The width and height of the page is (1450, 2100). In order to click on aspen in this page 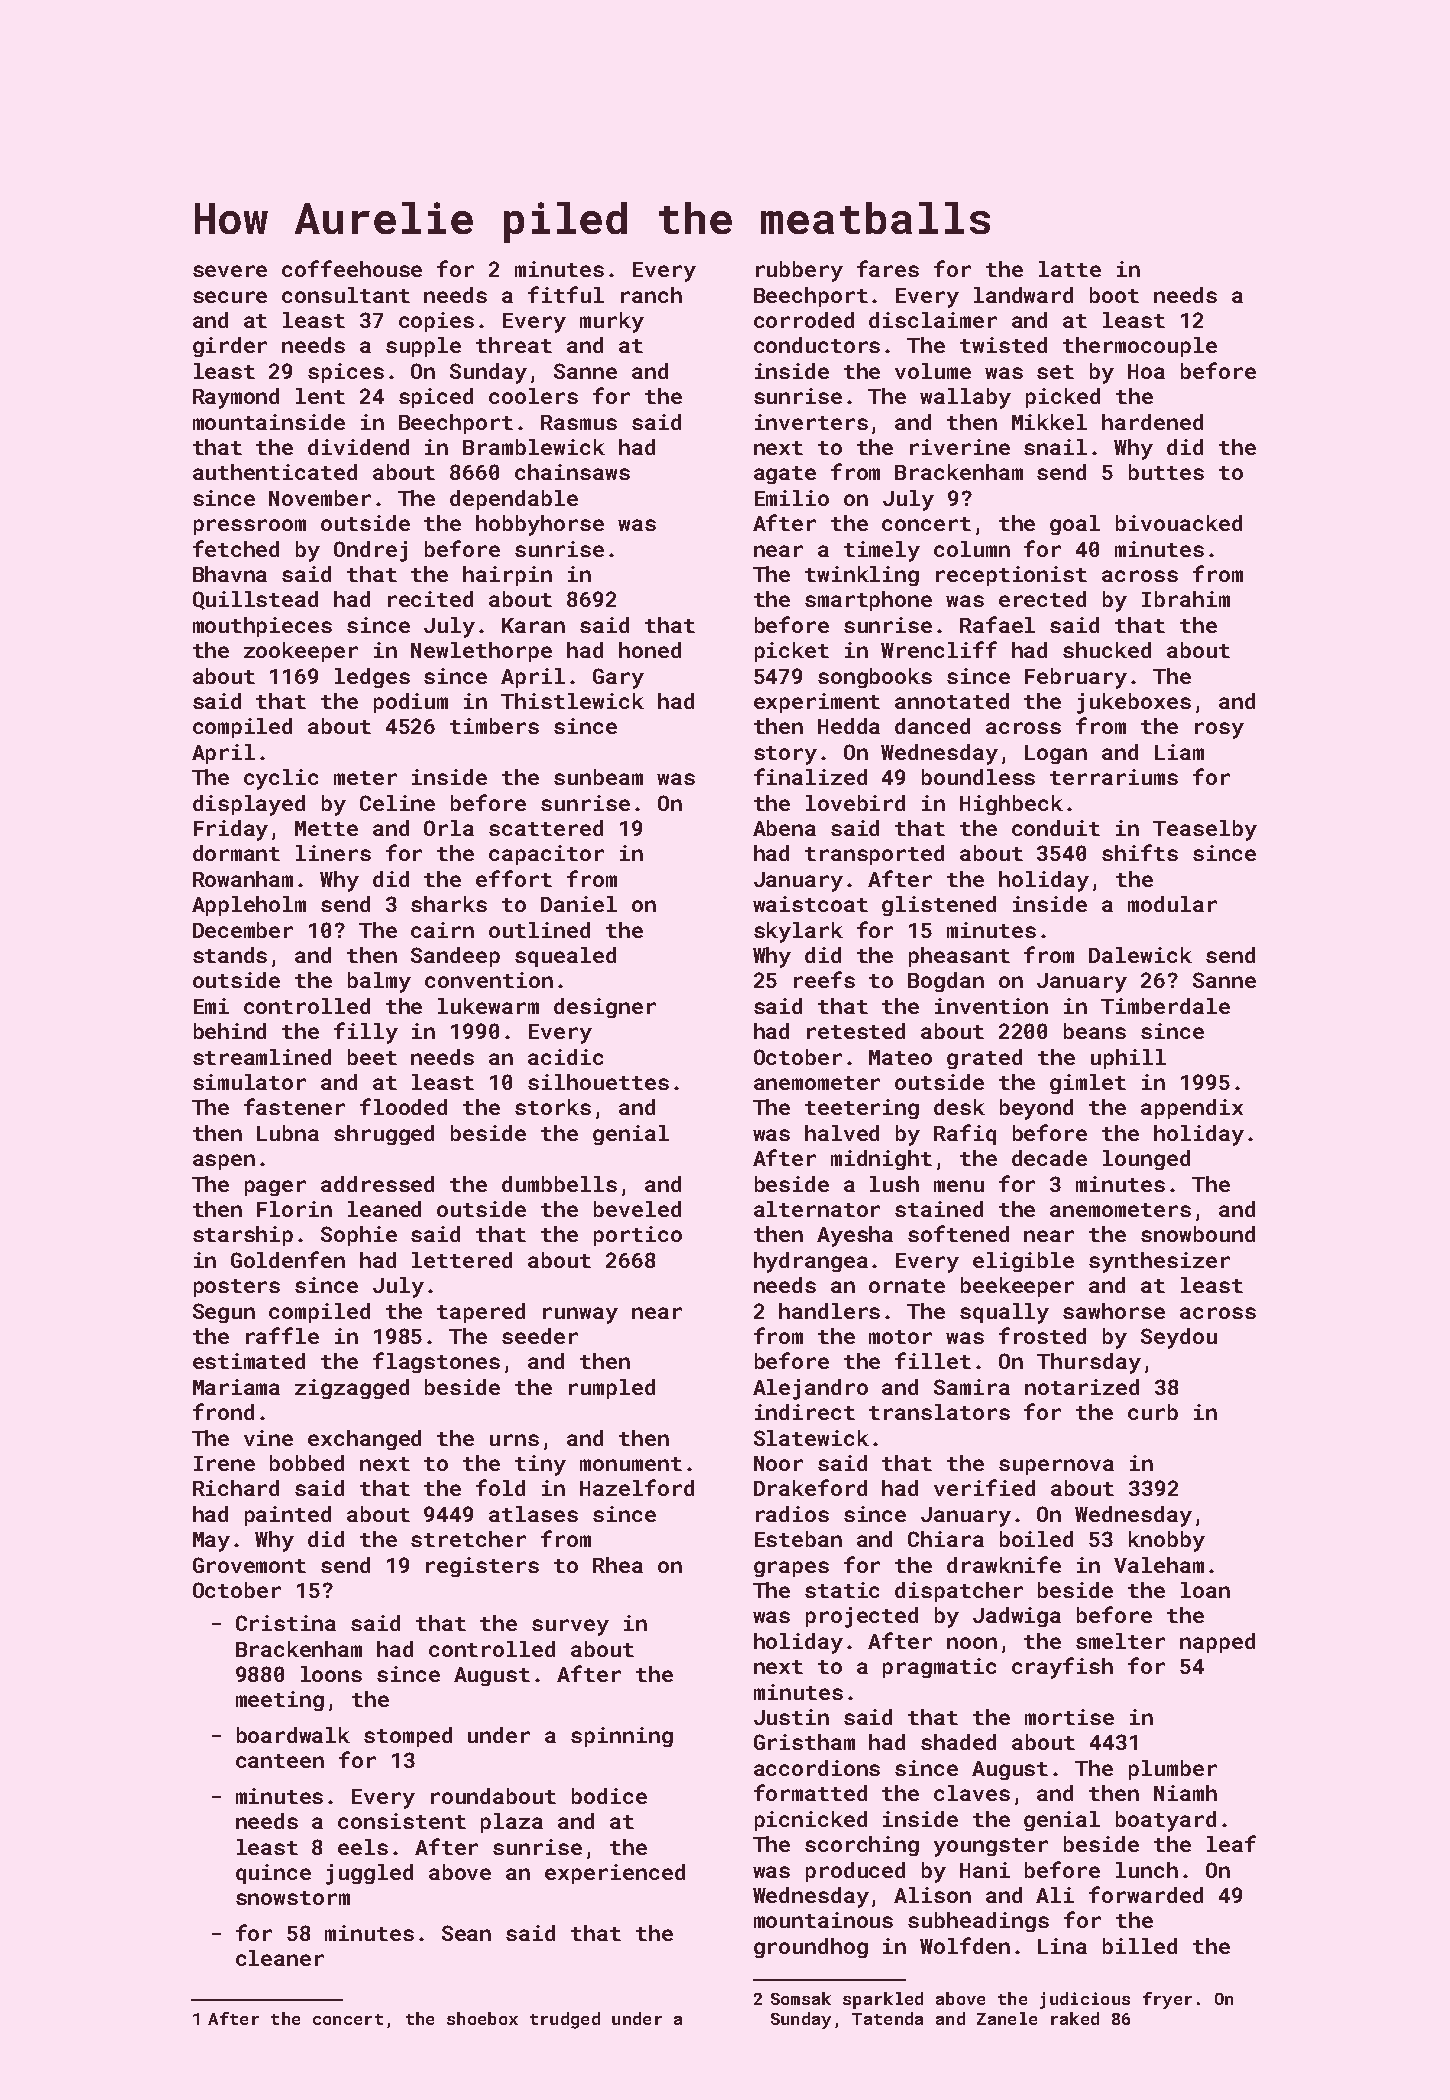, I will do `click(224, 1162)`.
